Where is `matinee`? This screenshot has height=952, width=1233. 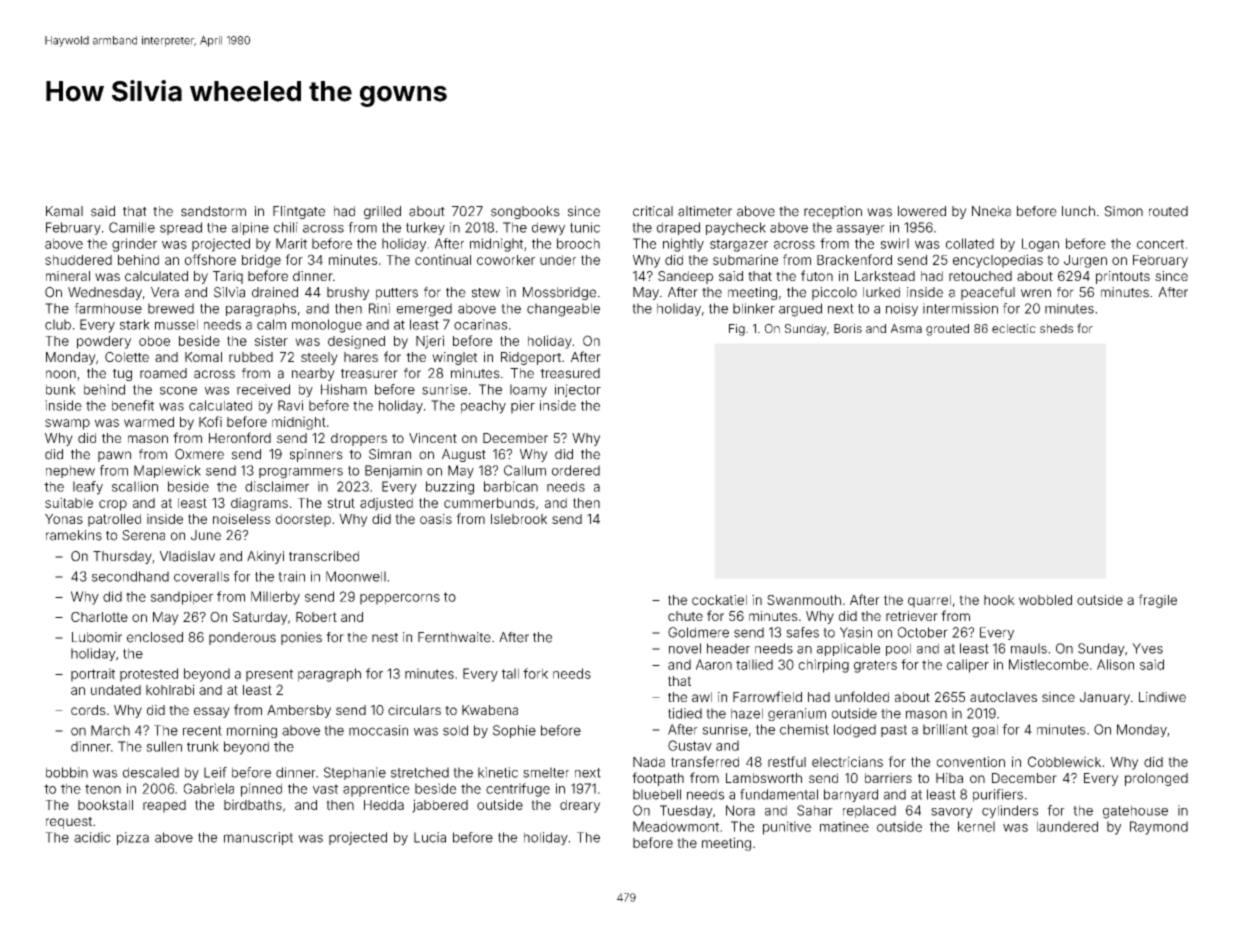 matinee is located at coordinates (844, 826).
